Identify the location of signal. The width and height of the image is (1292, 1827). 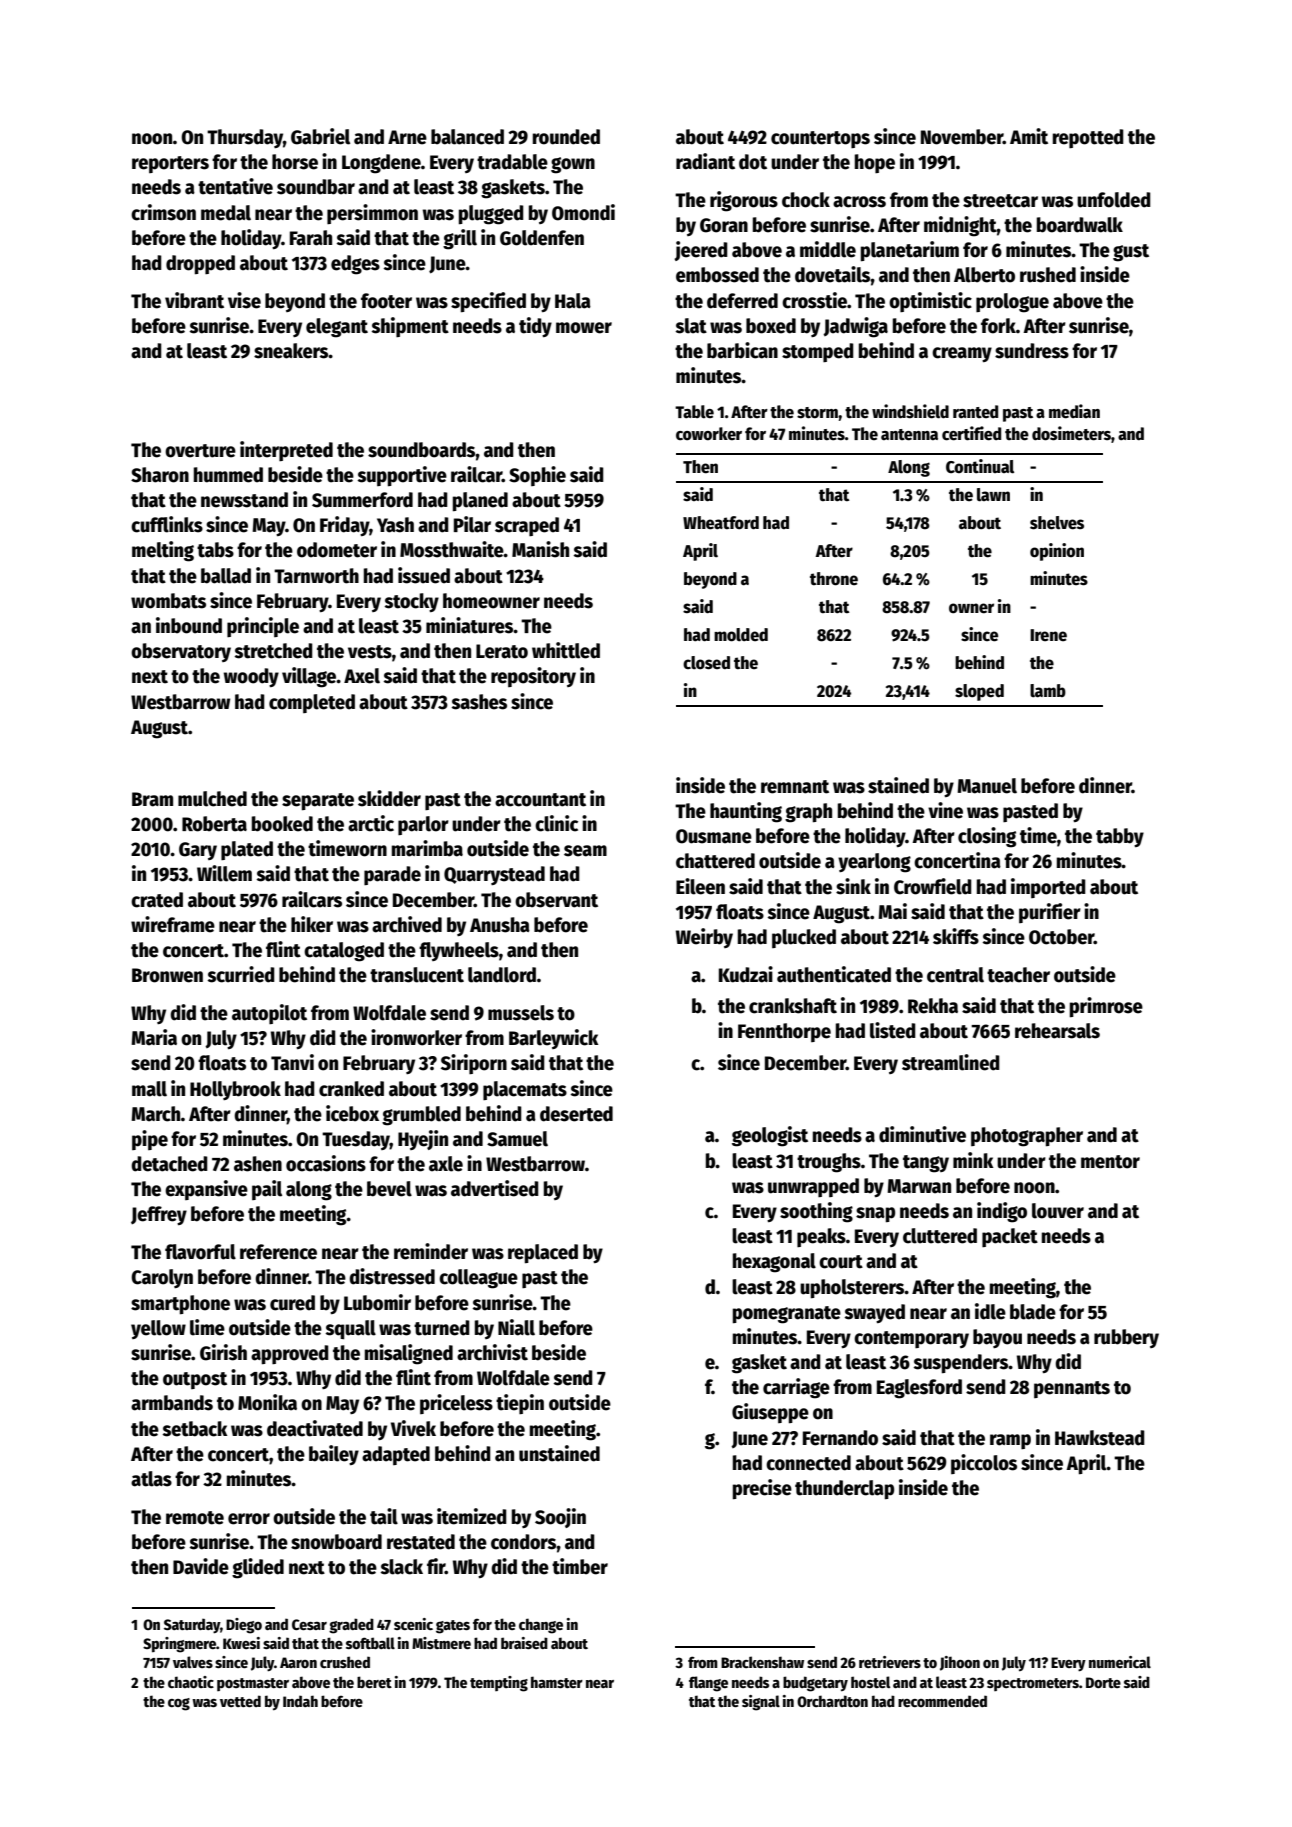
(761, 1703).
